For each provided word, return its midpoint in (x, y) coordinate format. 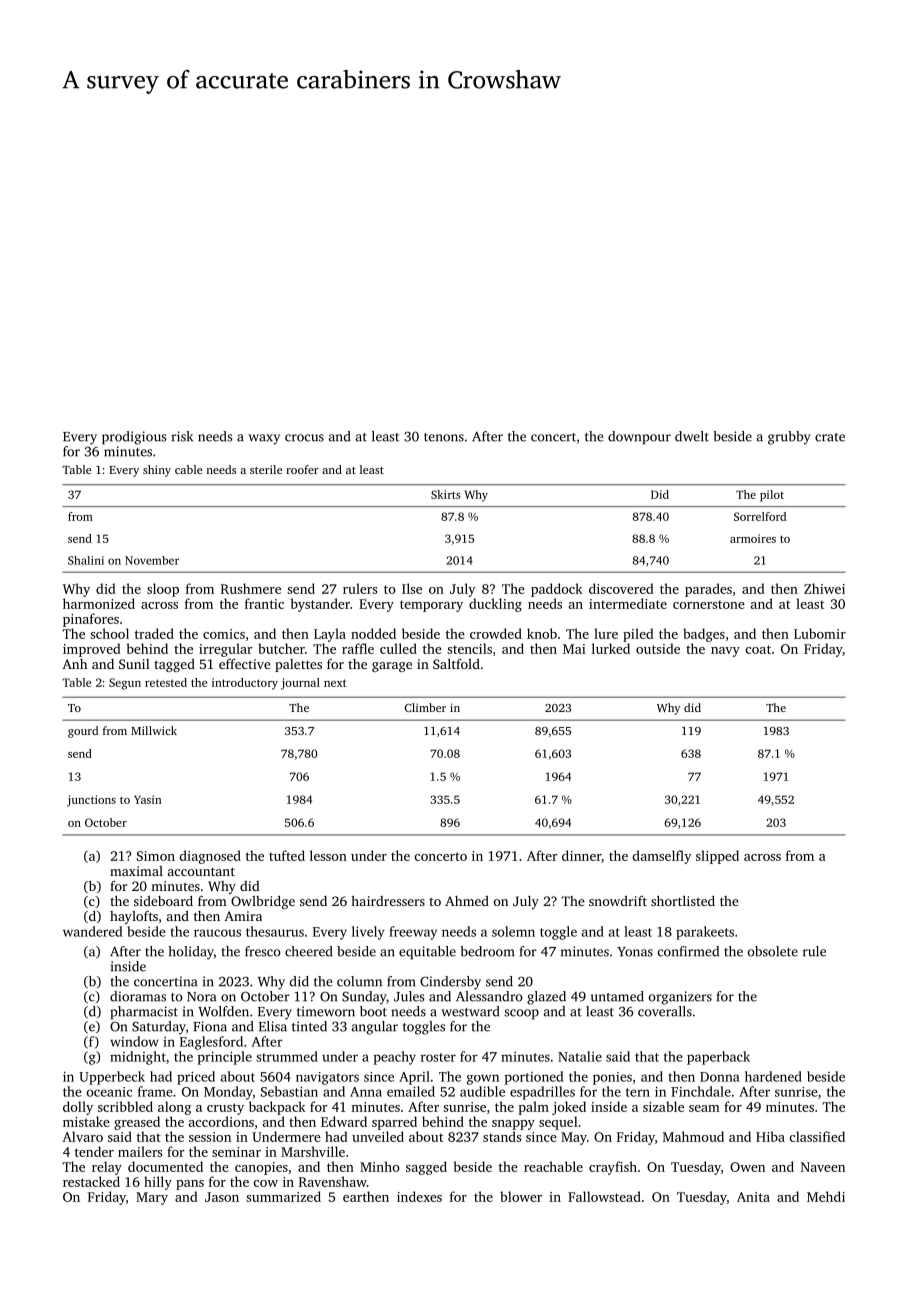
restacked (91, 1181)
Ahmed (467, 901)
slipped (717, 857)
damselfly (662, 857)
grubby (789, 438)
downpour (639, 438)
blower (521, 1196)
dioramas (138, 996)
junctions (91, 801)
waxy (264, 439)
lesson (328, 855)
